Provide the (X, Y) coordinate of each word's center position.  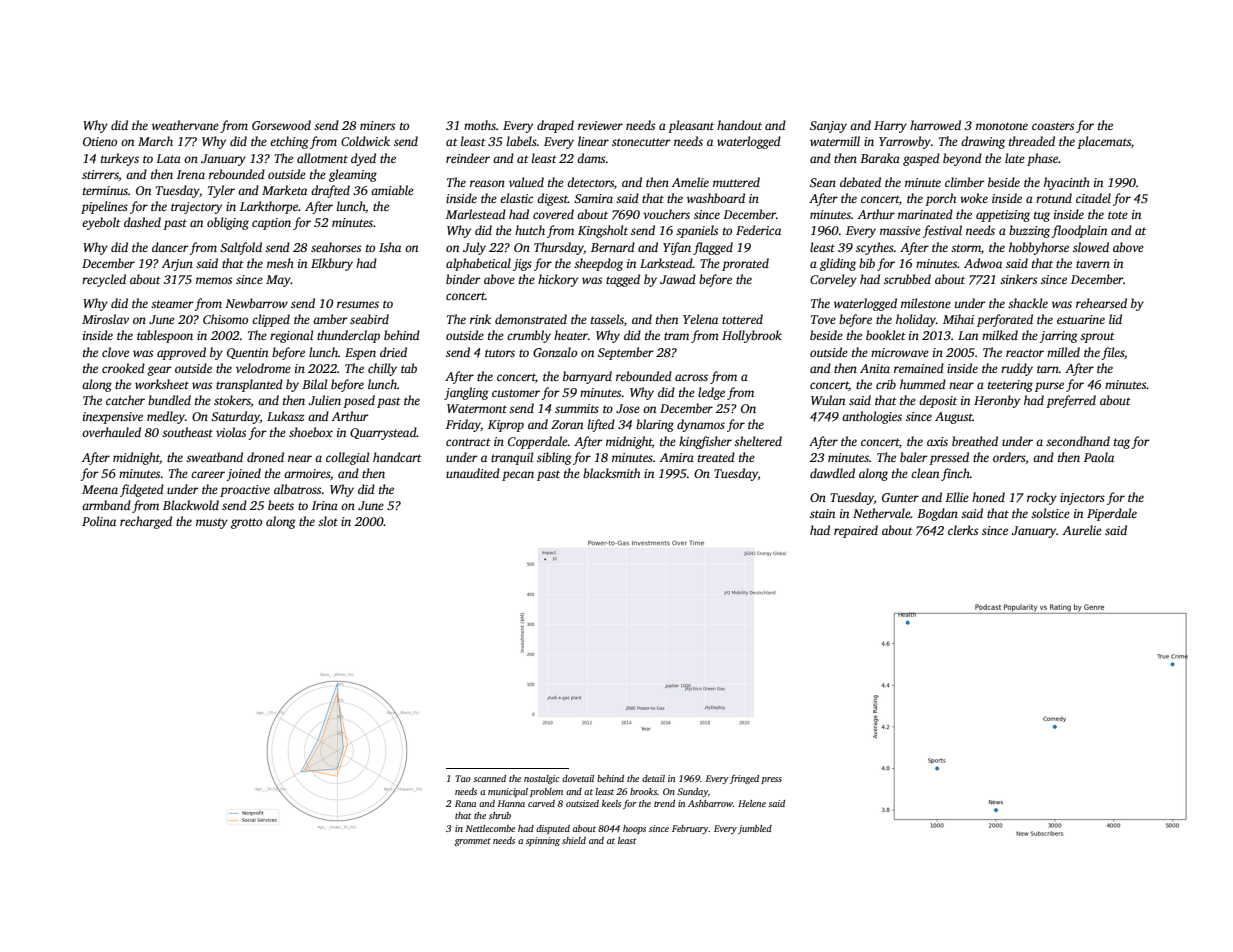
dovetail (578, 778)
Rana (465, 803)
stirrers (100, 174)
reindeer (468, 158)
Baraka (880, 158)
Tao (463, 778)
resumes (358, 304)
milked (1000, 335)
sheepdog (598, 264)
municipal (508, 792)
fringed (744, 779)
